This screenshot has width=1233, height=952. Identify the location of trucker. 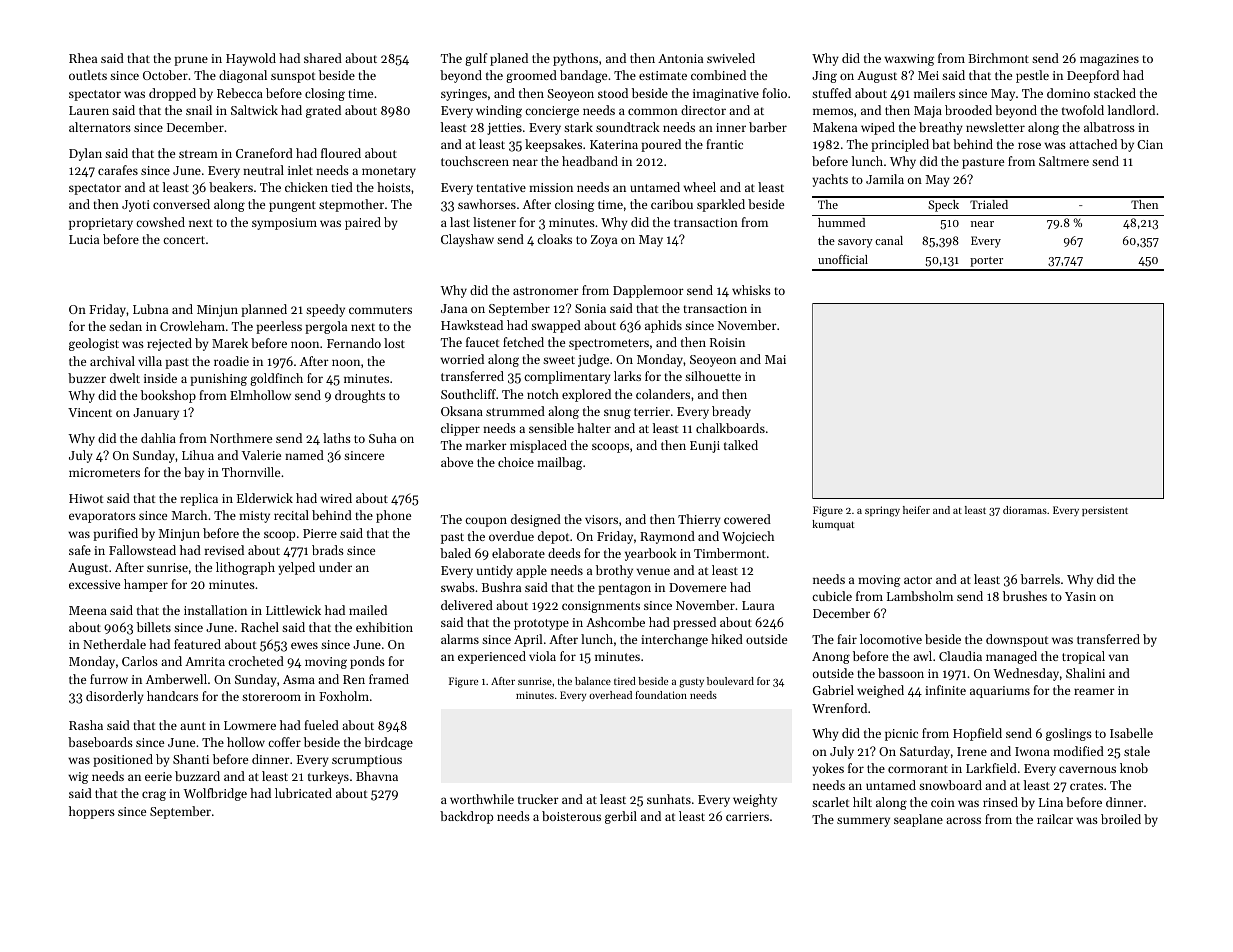
(538, 799).
